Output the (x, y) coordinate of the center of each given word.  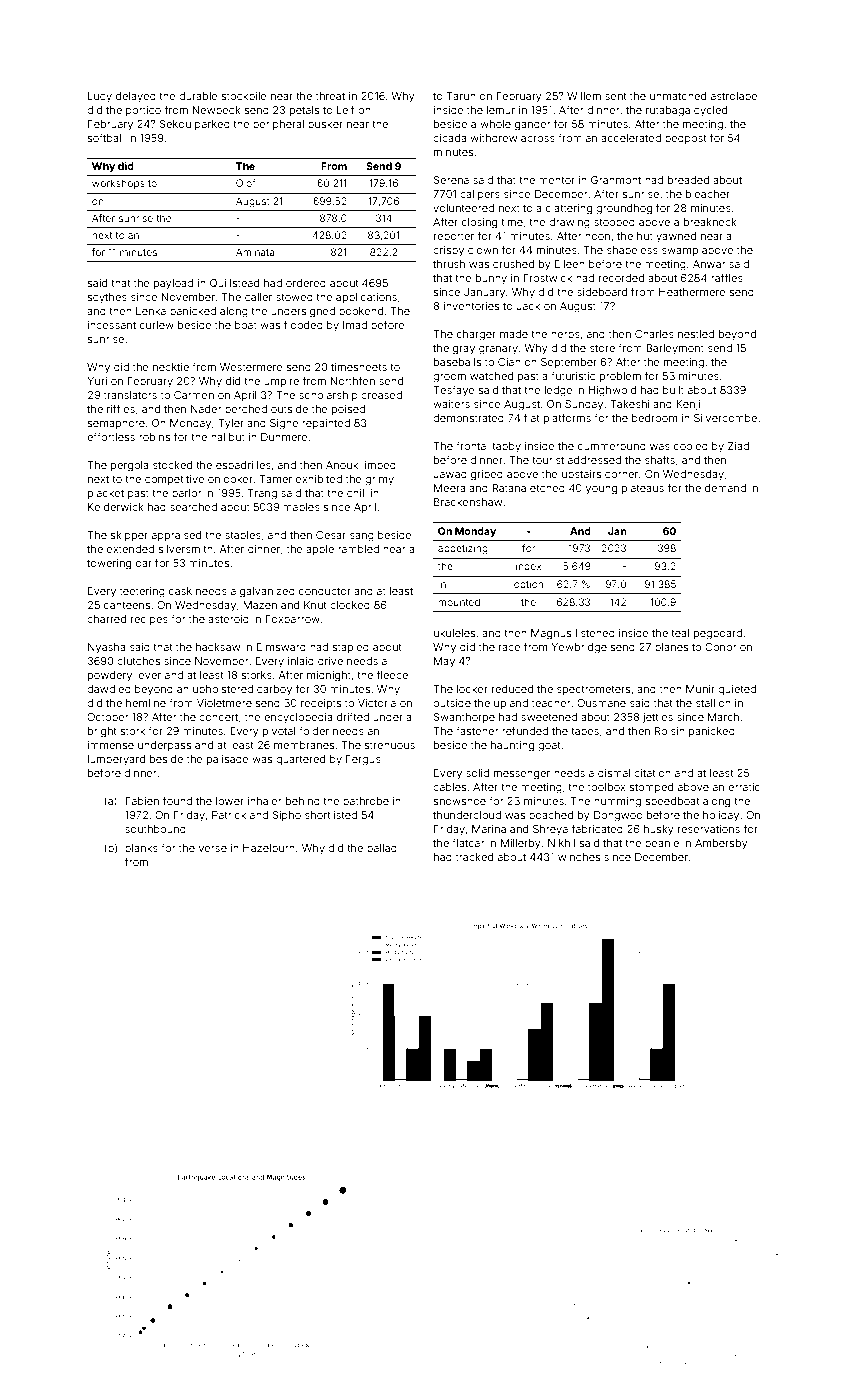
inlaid (301, 661)
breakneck (710, 222)
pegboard (718, 634)
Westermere (251, 367)
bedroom (654, 418)
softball (106, 137)
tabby (506, 447)
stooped (614, 223)
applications (366, 298)
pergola (130, 466)
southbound (155, 829)
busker (325, 124)
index (529, 566)
